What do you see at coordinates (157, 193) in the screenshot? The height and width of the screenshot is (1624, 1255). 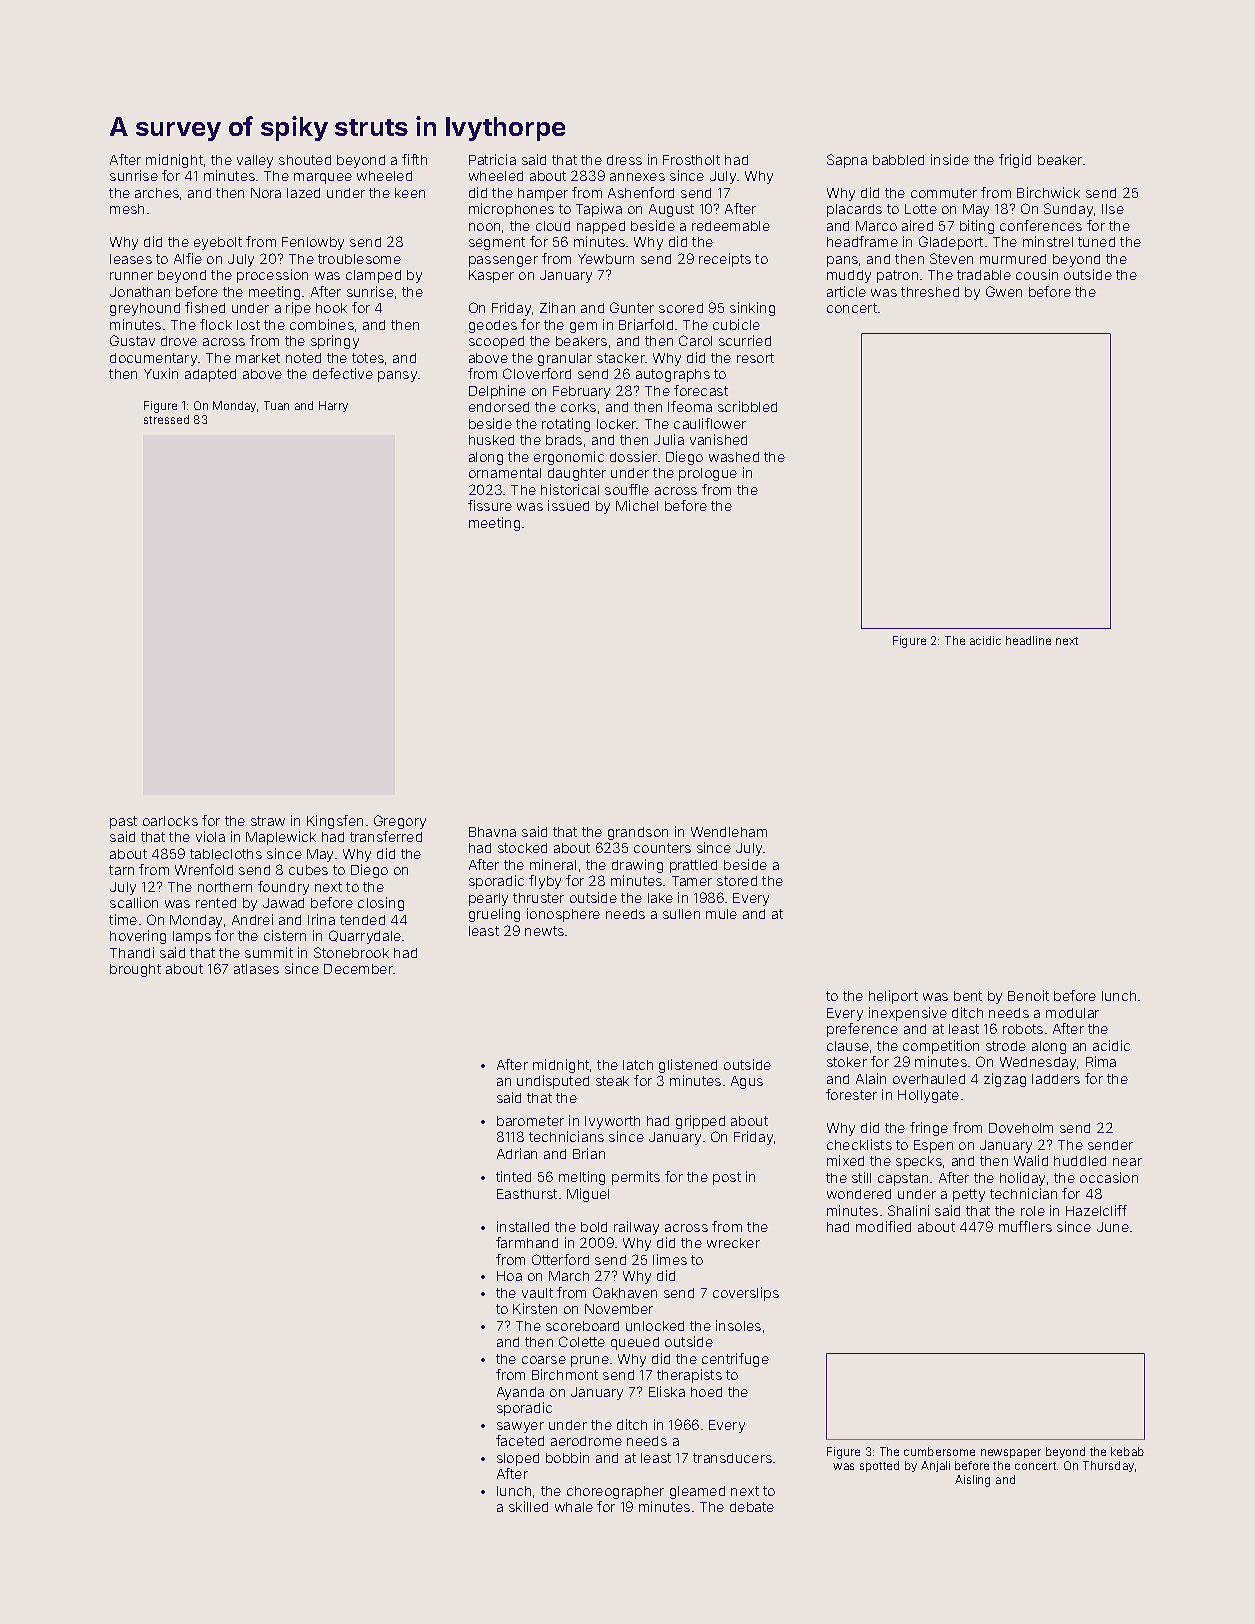 I see `arches` at bounding box center [157, 193].
